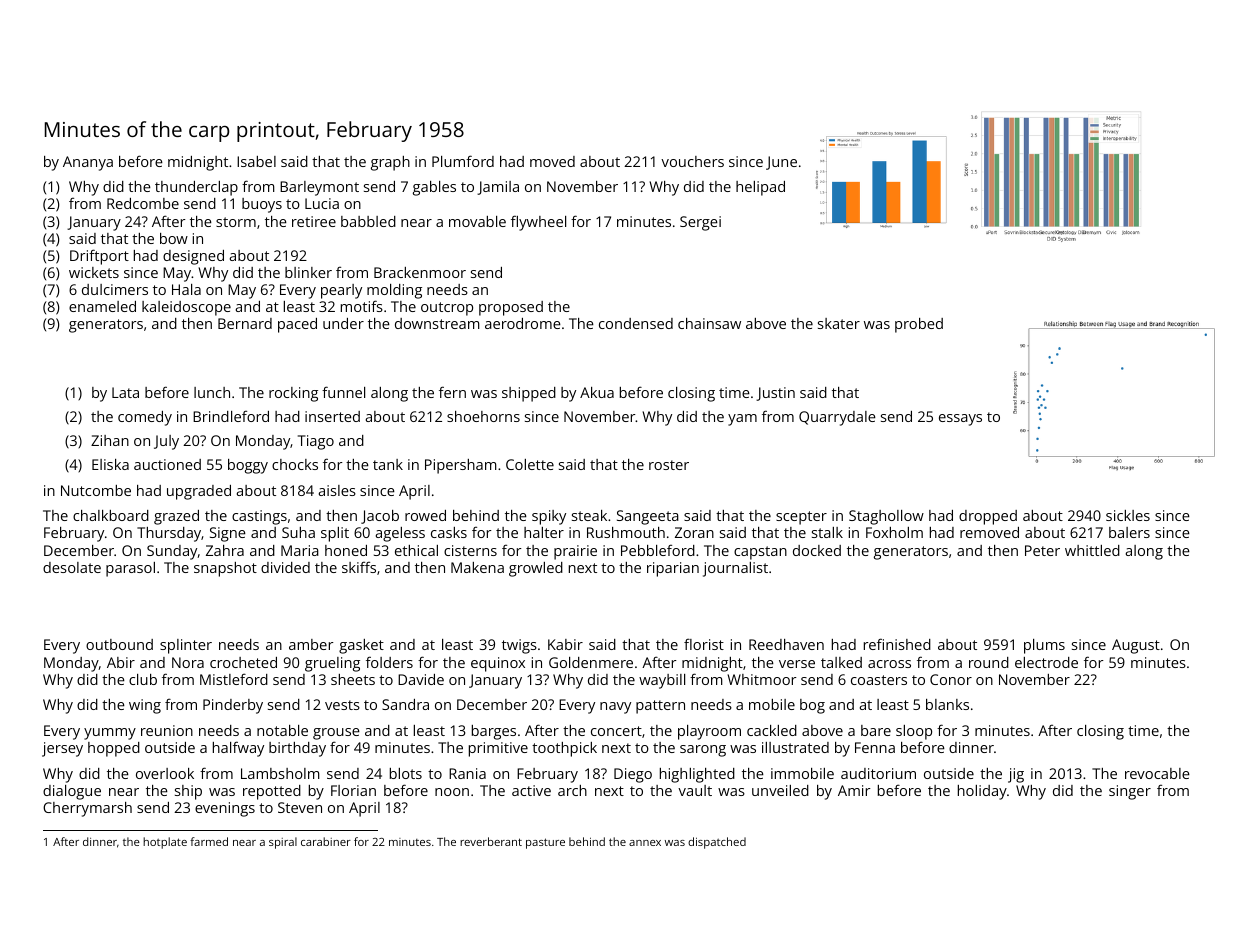 This screenshot has height=952, width=1233. Describe the element at coordinates (760, 188) in the screenshot. I see `helipad` at that location.
